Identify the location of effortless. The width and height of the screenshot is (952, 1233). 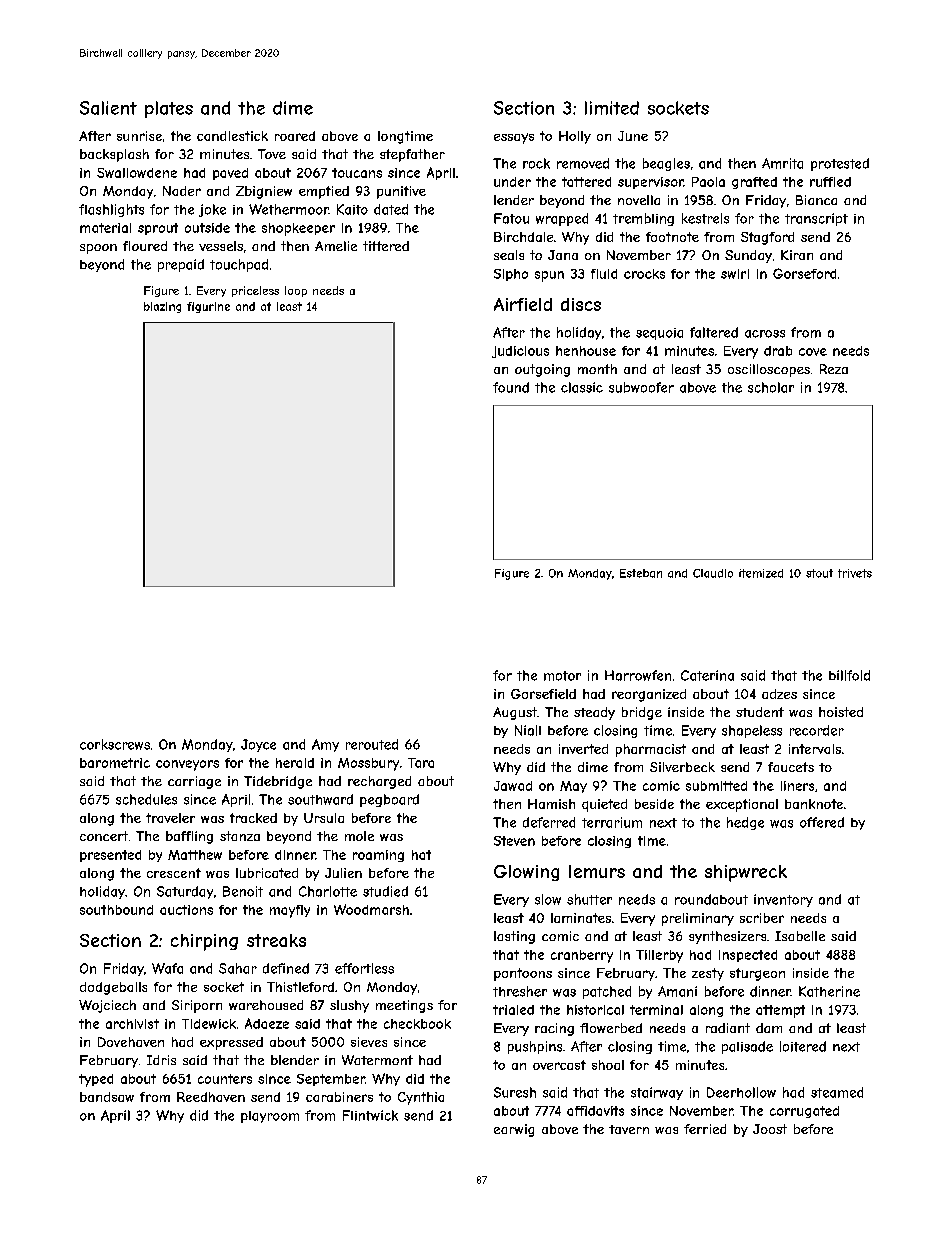
(364, 968).
